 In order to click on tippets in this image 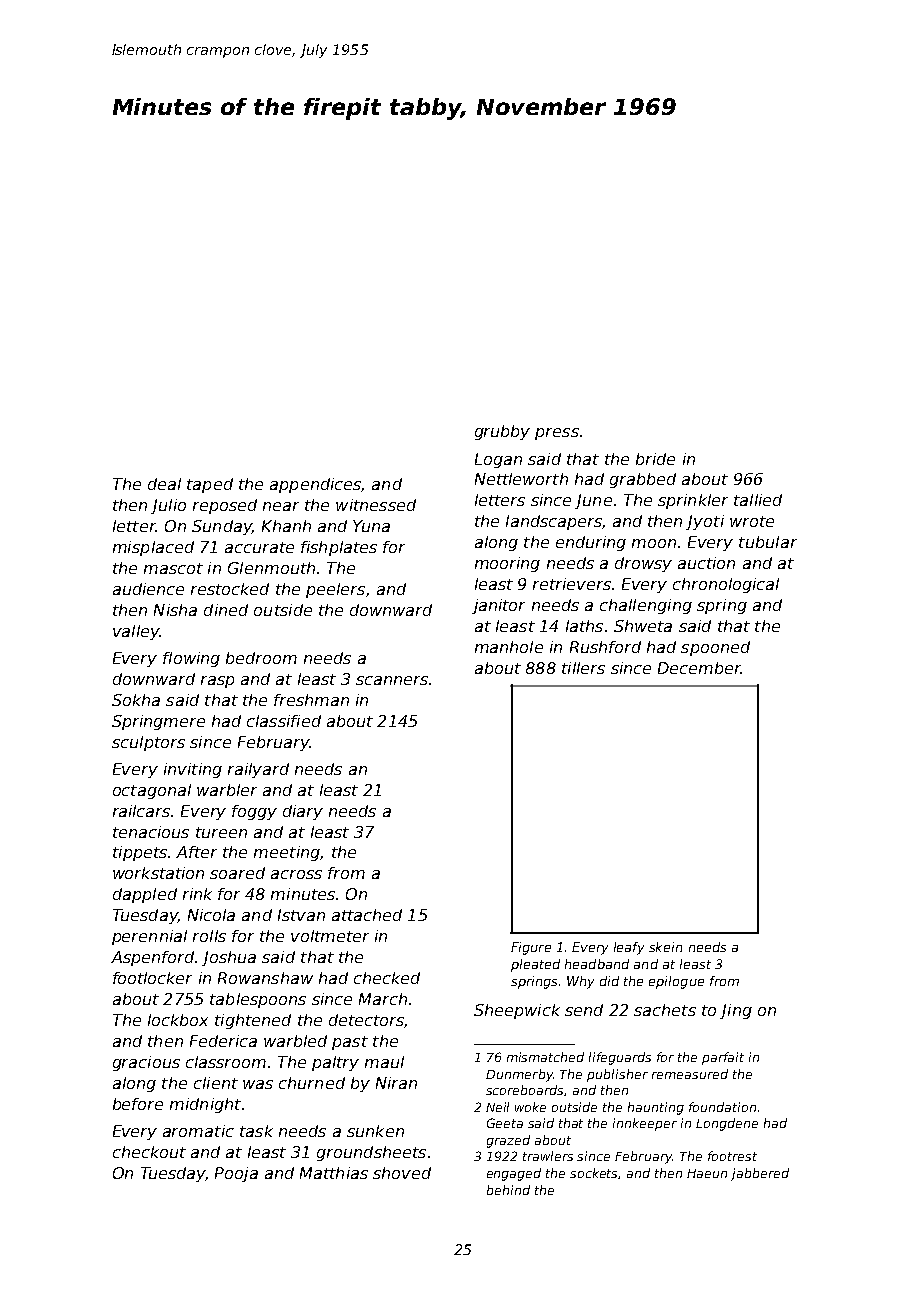, I will do `click(140, 853)`.
